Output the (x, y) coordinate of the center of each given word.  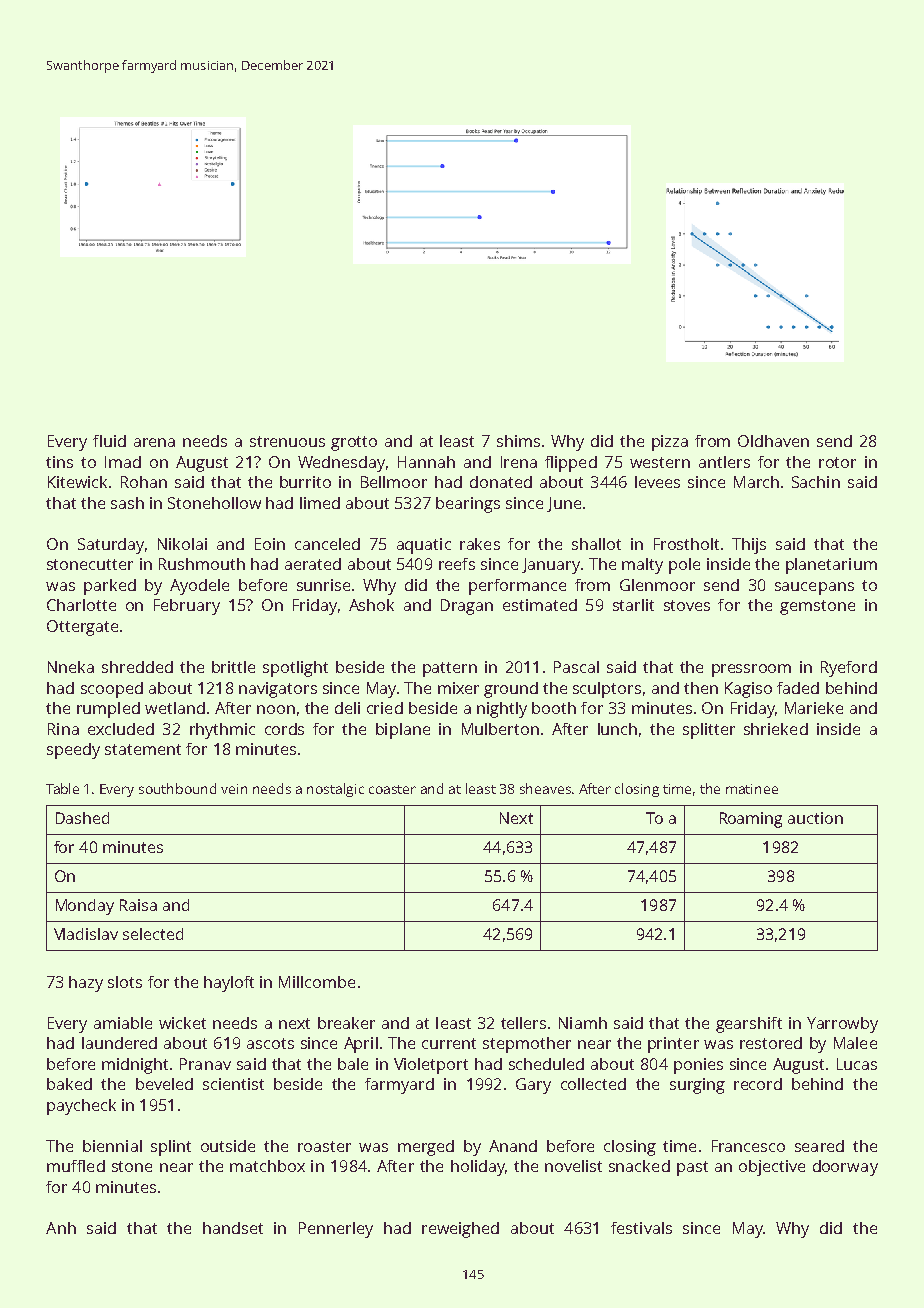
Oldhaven (773, 441)
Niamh (583, 1023)
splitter (709, 731)
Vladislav (86, 934)
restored (771, 1043)
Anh (61, 1228)
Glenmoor (657, 585)
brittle (233, 667)
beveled (164, 1084)
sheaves (545, 788)
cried (385, 708)
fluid (109, 441)
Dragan (467, 607)
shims (518, 441)
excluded (121, 729)
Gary (533, 1086)
